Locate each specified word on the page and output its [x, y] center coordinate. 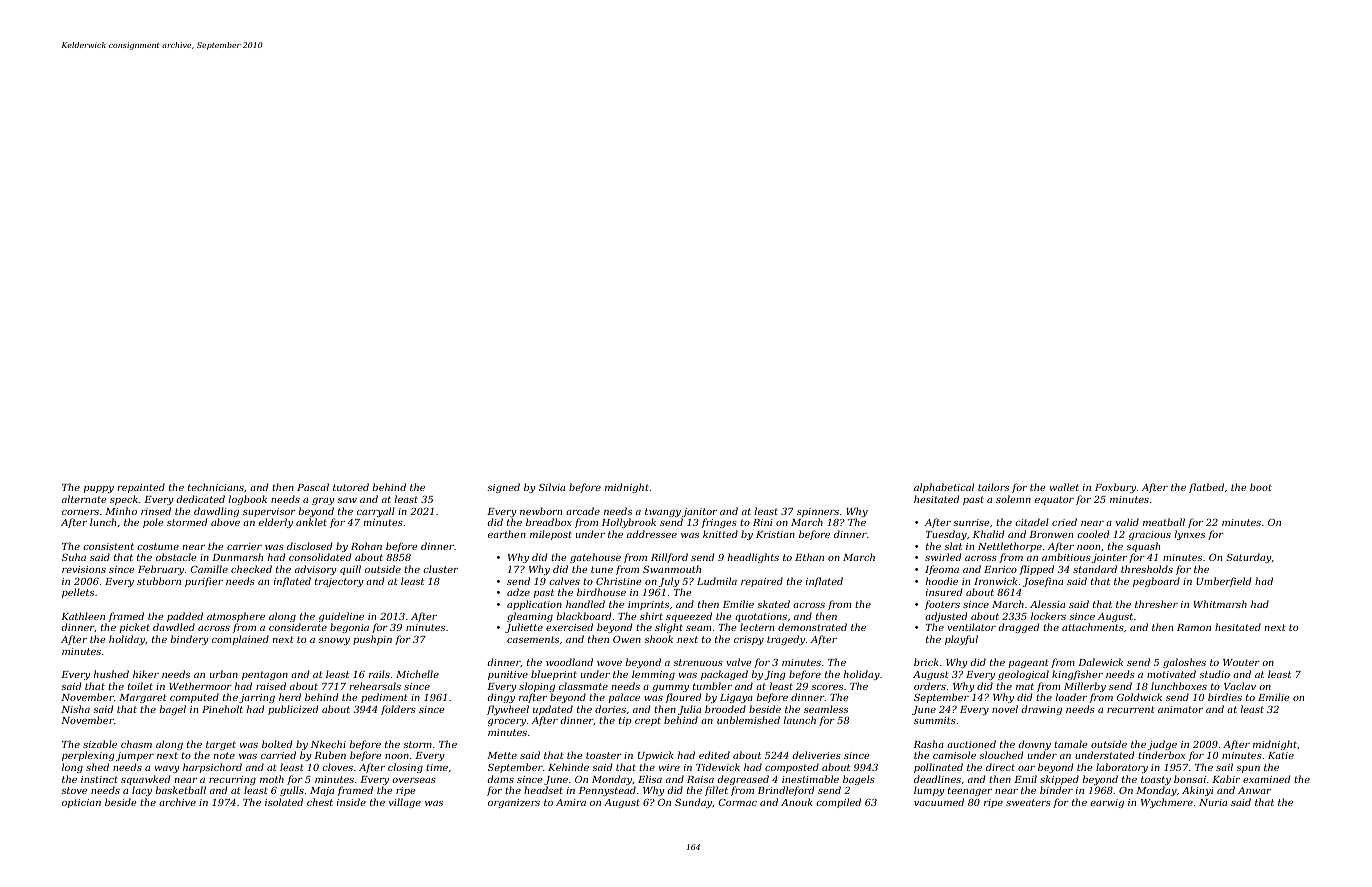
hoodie [942, 581]
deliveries [816, 755]
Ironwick [995, 581]
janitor [699, 512]
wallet [1064, 487]
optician [81, 803]
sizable [100, 744]
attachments [1093, 627]
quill [350, 570]
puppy [99, 489]
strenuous [698, 662]
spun [1248, 769]
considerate [298, 627]
